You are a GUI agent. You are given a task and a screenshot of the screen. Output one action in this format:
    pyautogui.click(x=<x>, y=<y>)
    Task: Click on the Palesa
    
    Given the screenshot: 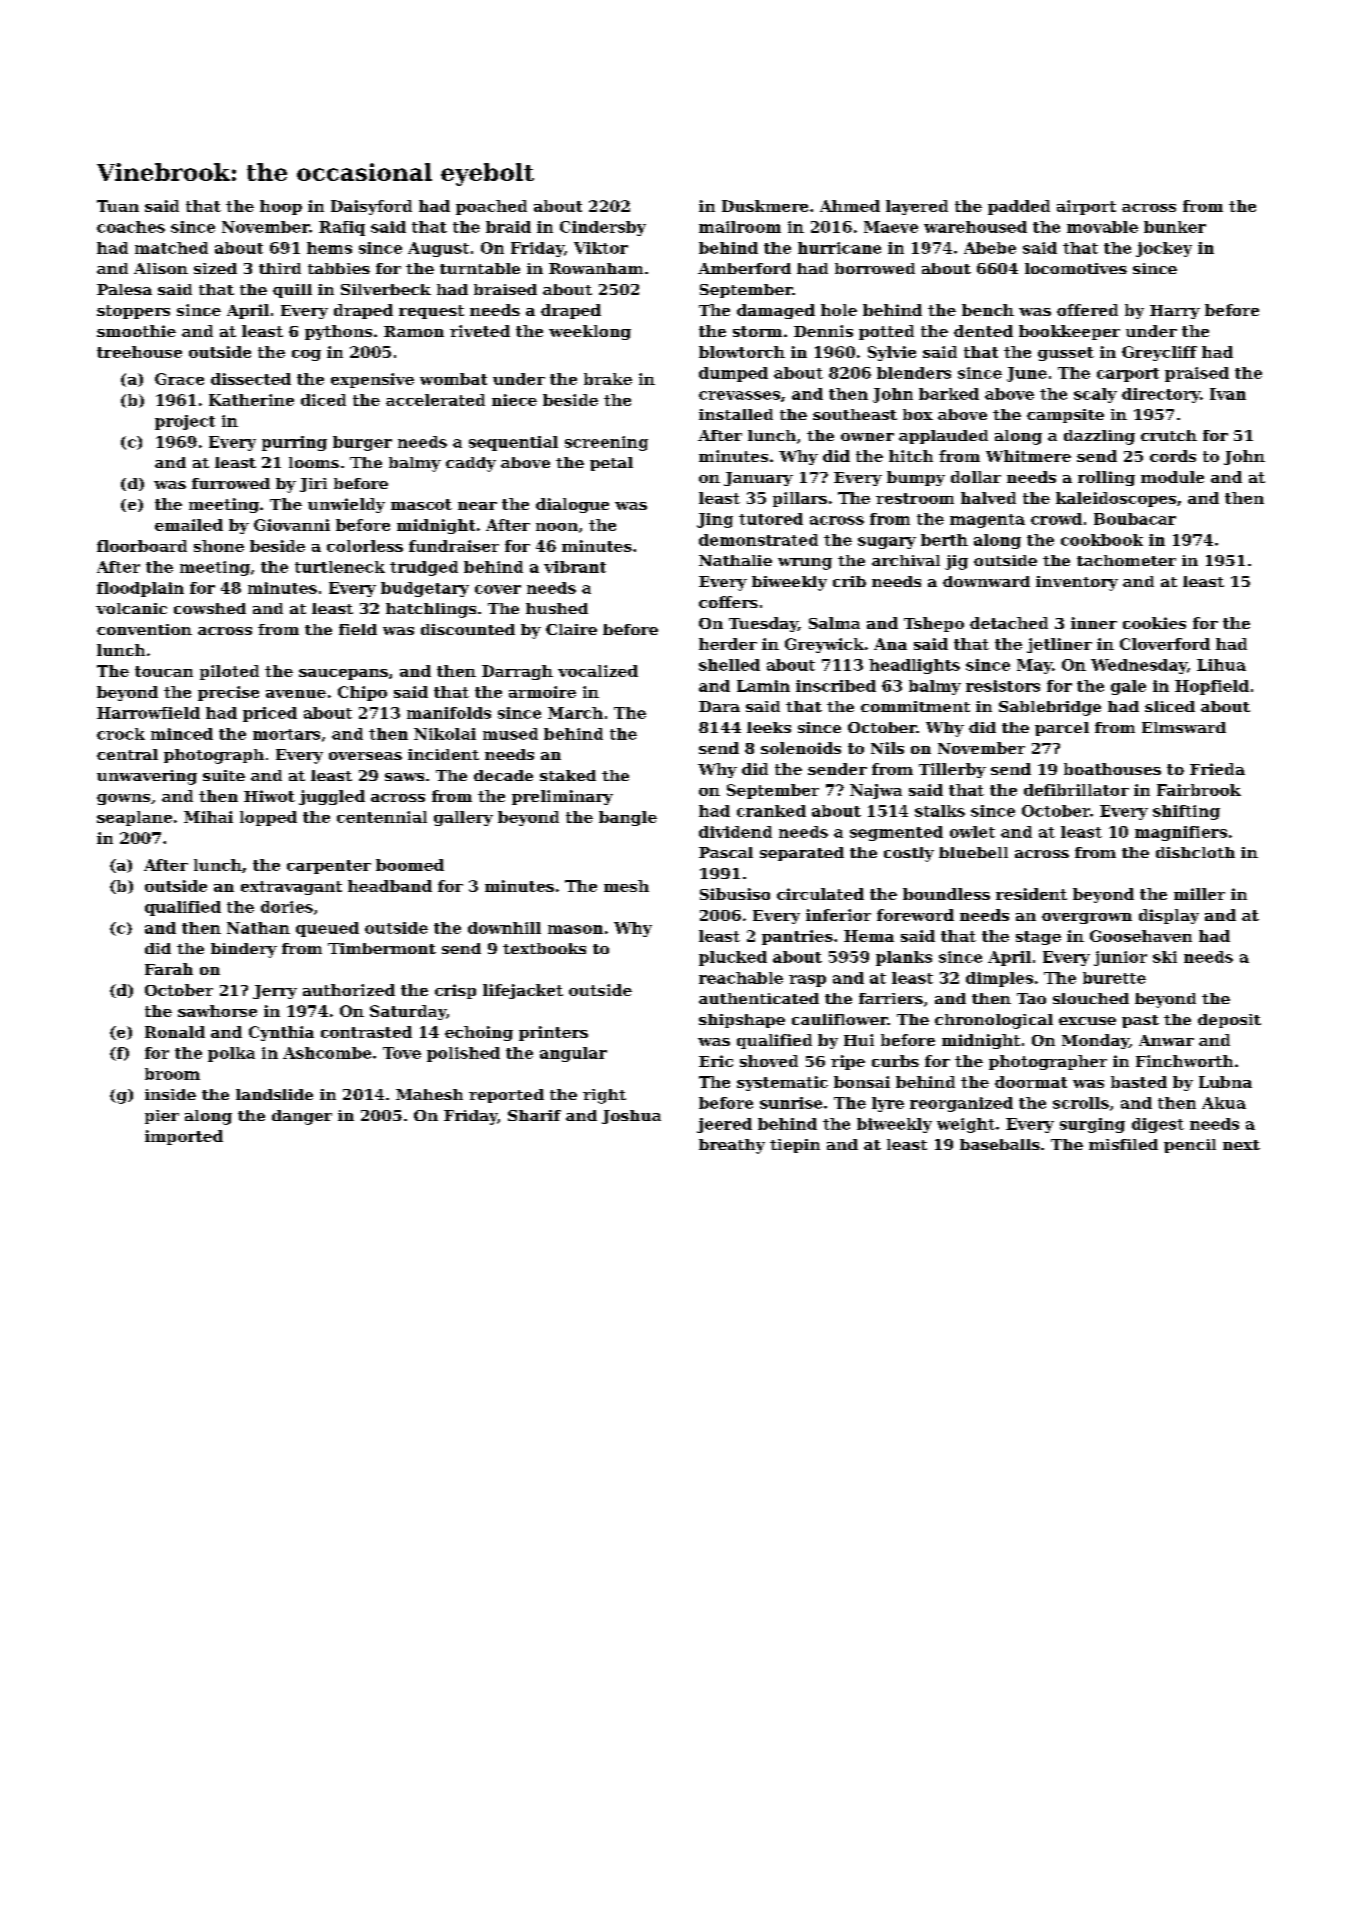 What is the action you would take?
    pyautogui.click(x=124, y=289)
